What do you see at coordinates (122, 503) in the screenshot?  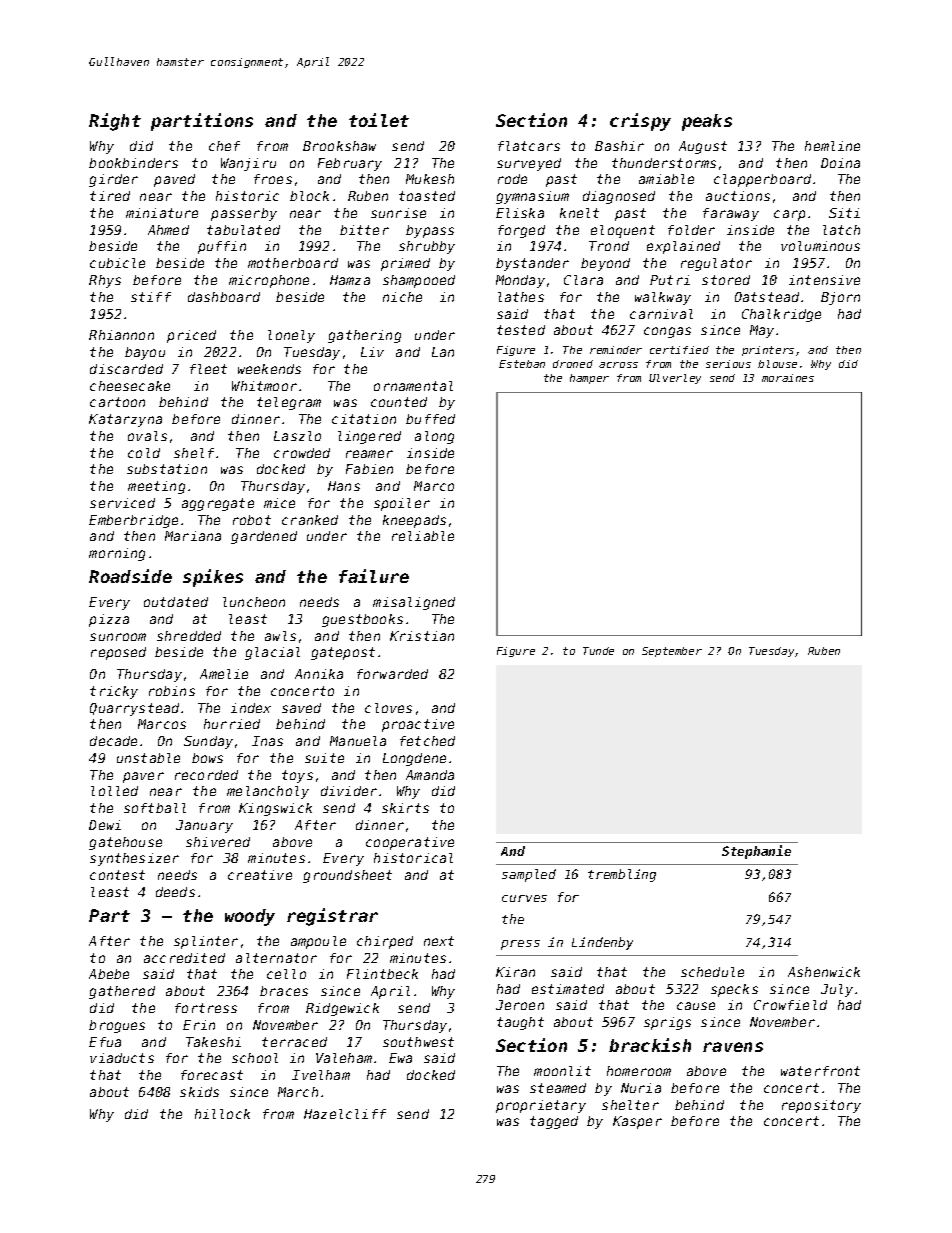 I see `serviced` at bounding box center [122, 503].
